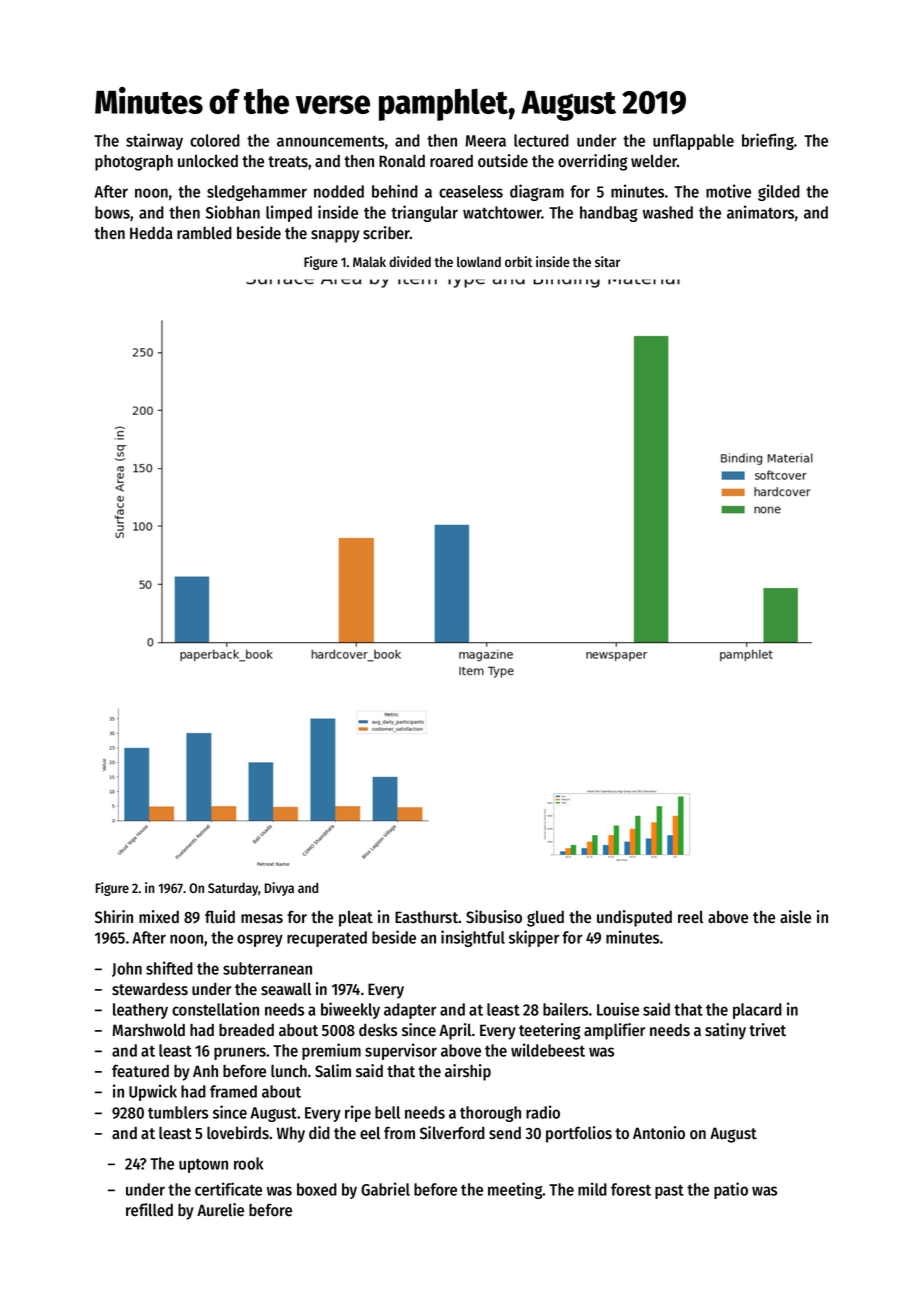  I want to click on Malak, so click(369, 261).
